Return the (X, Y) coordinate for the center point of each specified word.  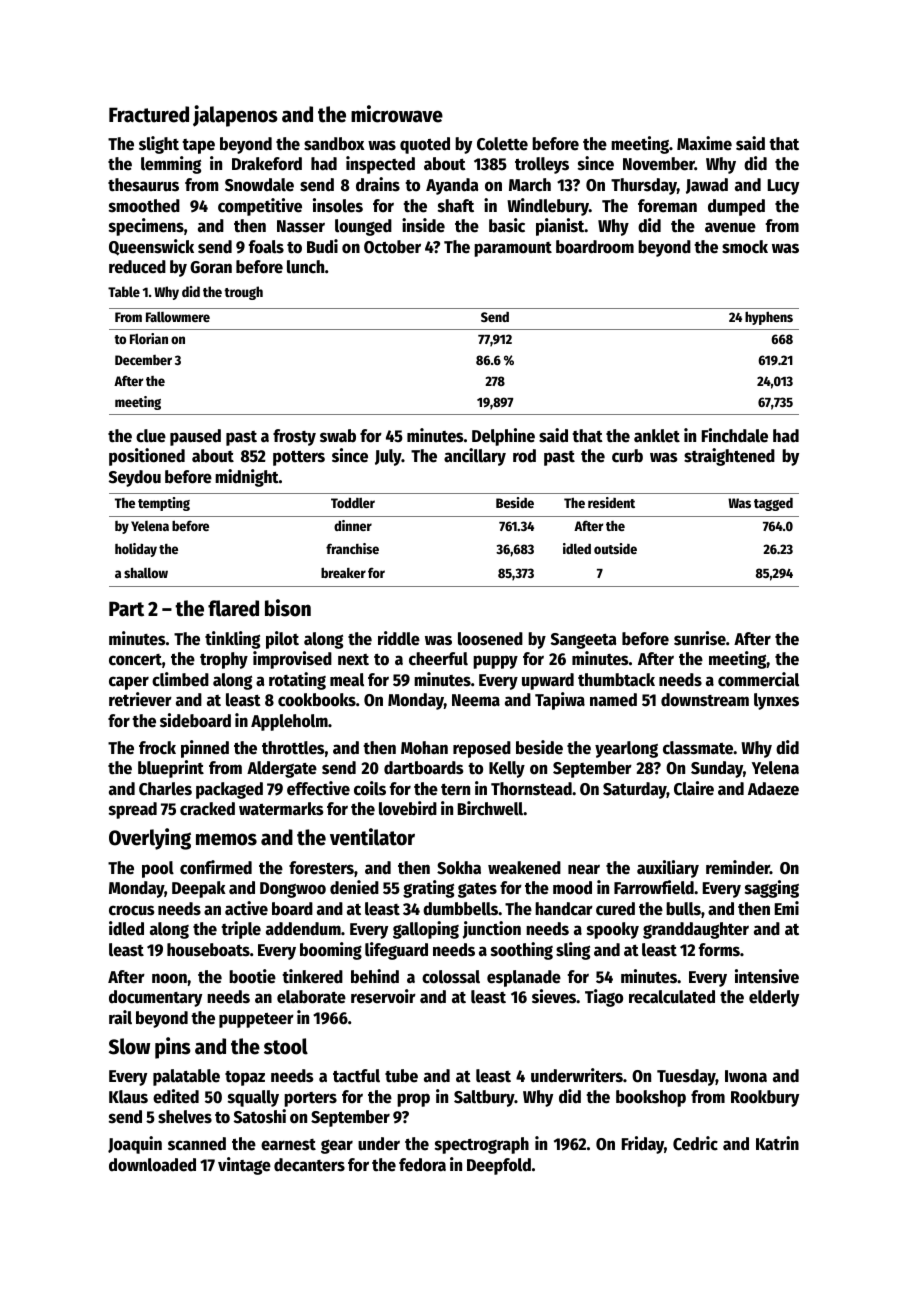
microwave (397, 114)
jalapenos (235, 116)
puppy (495, 662)
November (659, 164)
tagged (773, 504)
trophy (224, 660)
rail (120, 1017)
